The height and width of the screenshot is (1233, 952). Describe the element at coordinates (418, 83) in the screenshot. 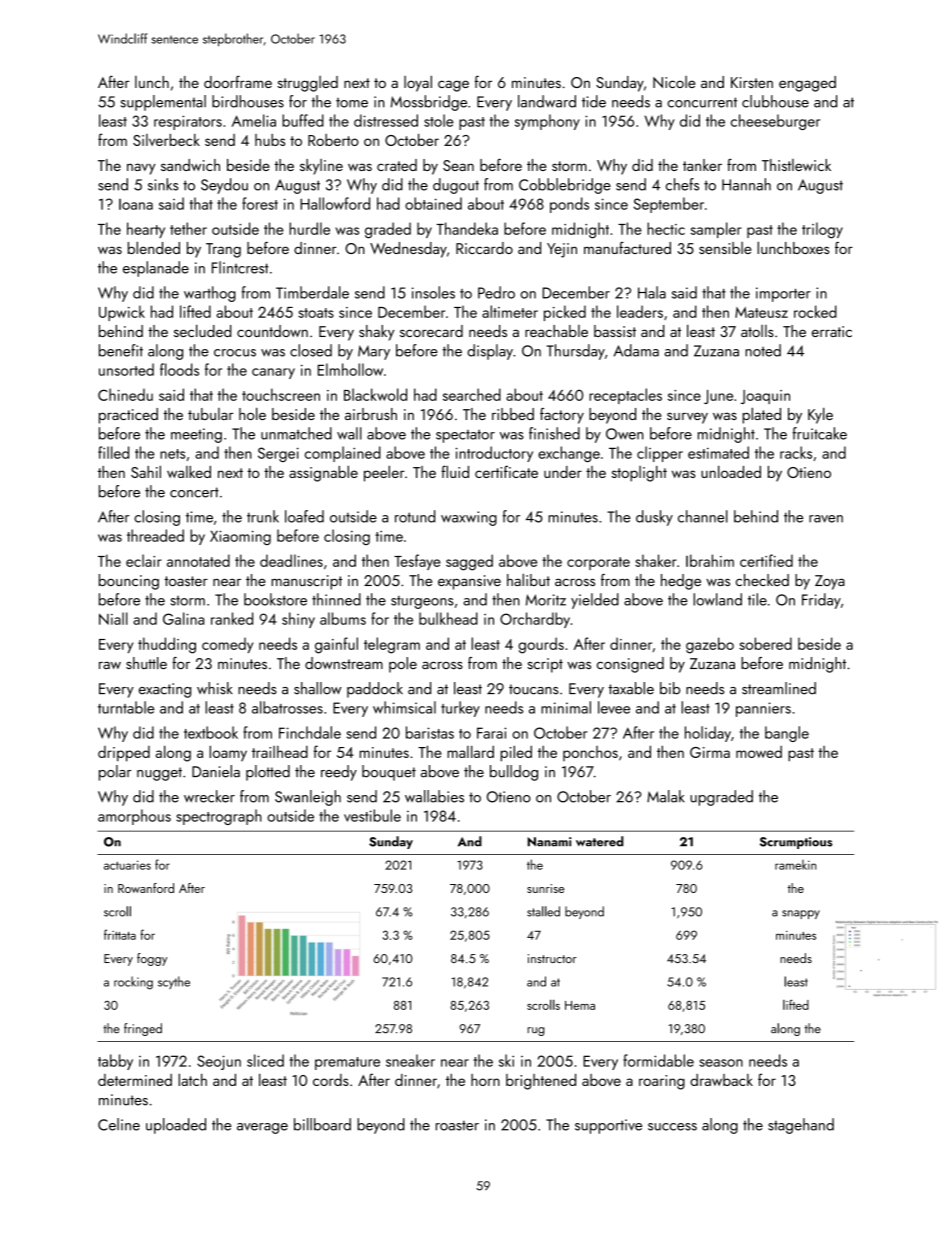

I see `loyal` at that location.
